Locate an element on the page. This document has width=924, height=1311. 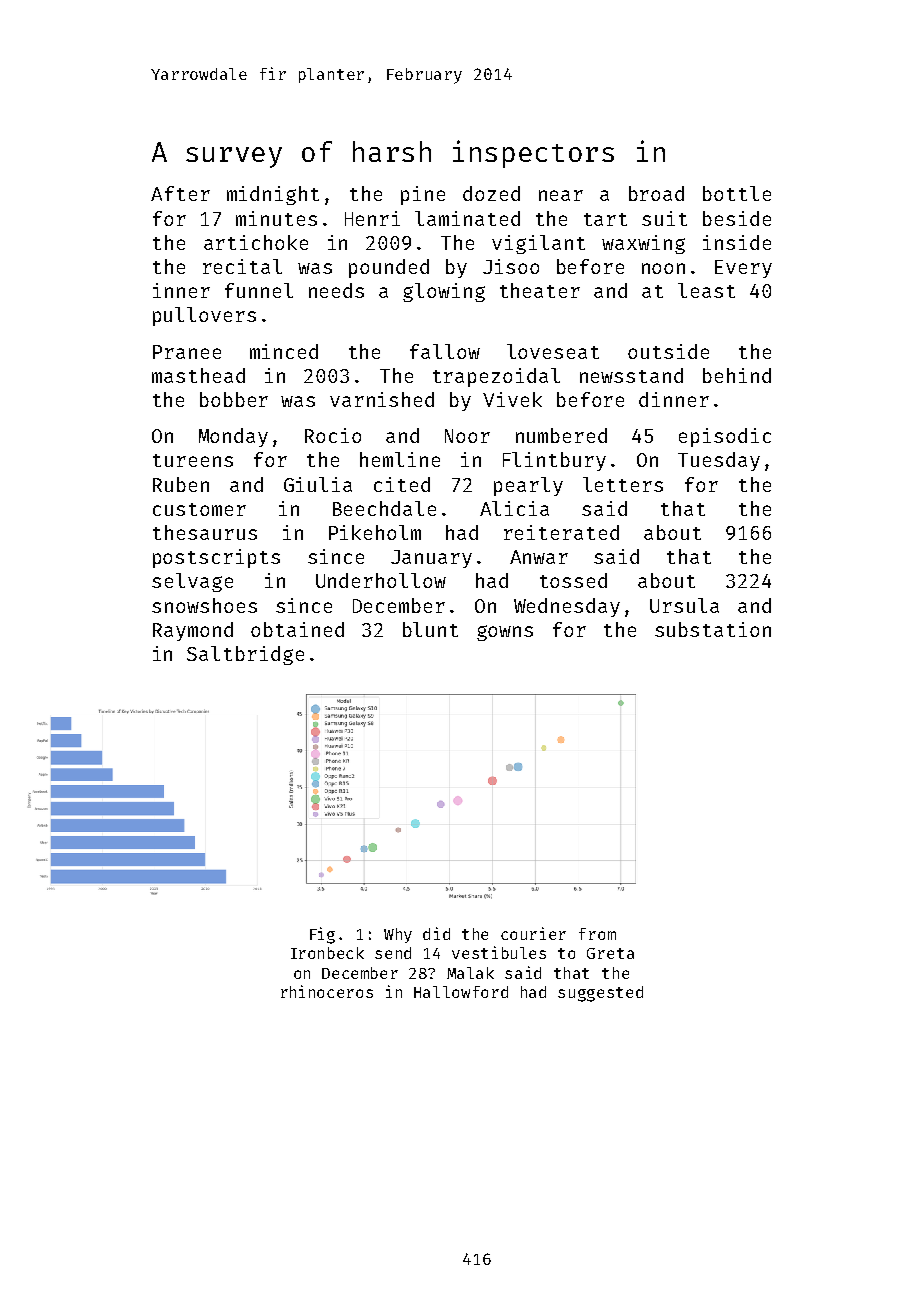
near is located at coordinates (561, 195).
